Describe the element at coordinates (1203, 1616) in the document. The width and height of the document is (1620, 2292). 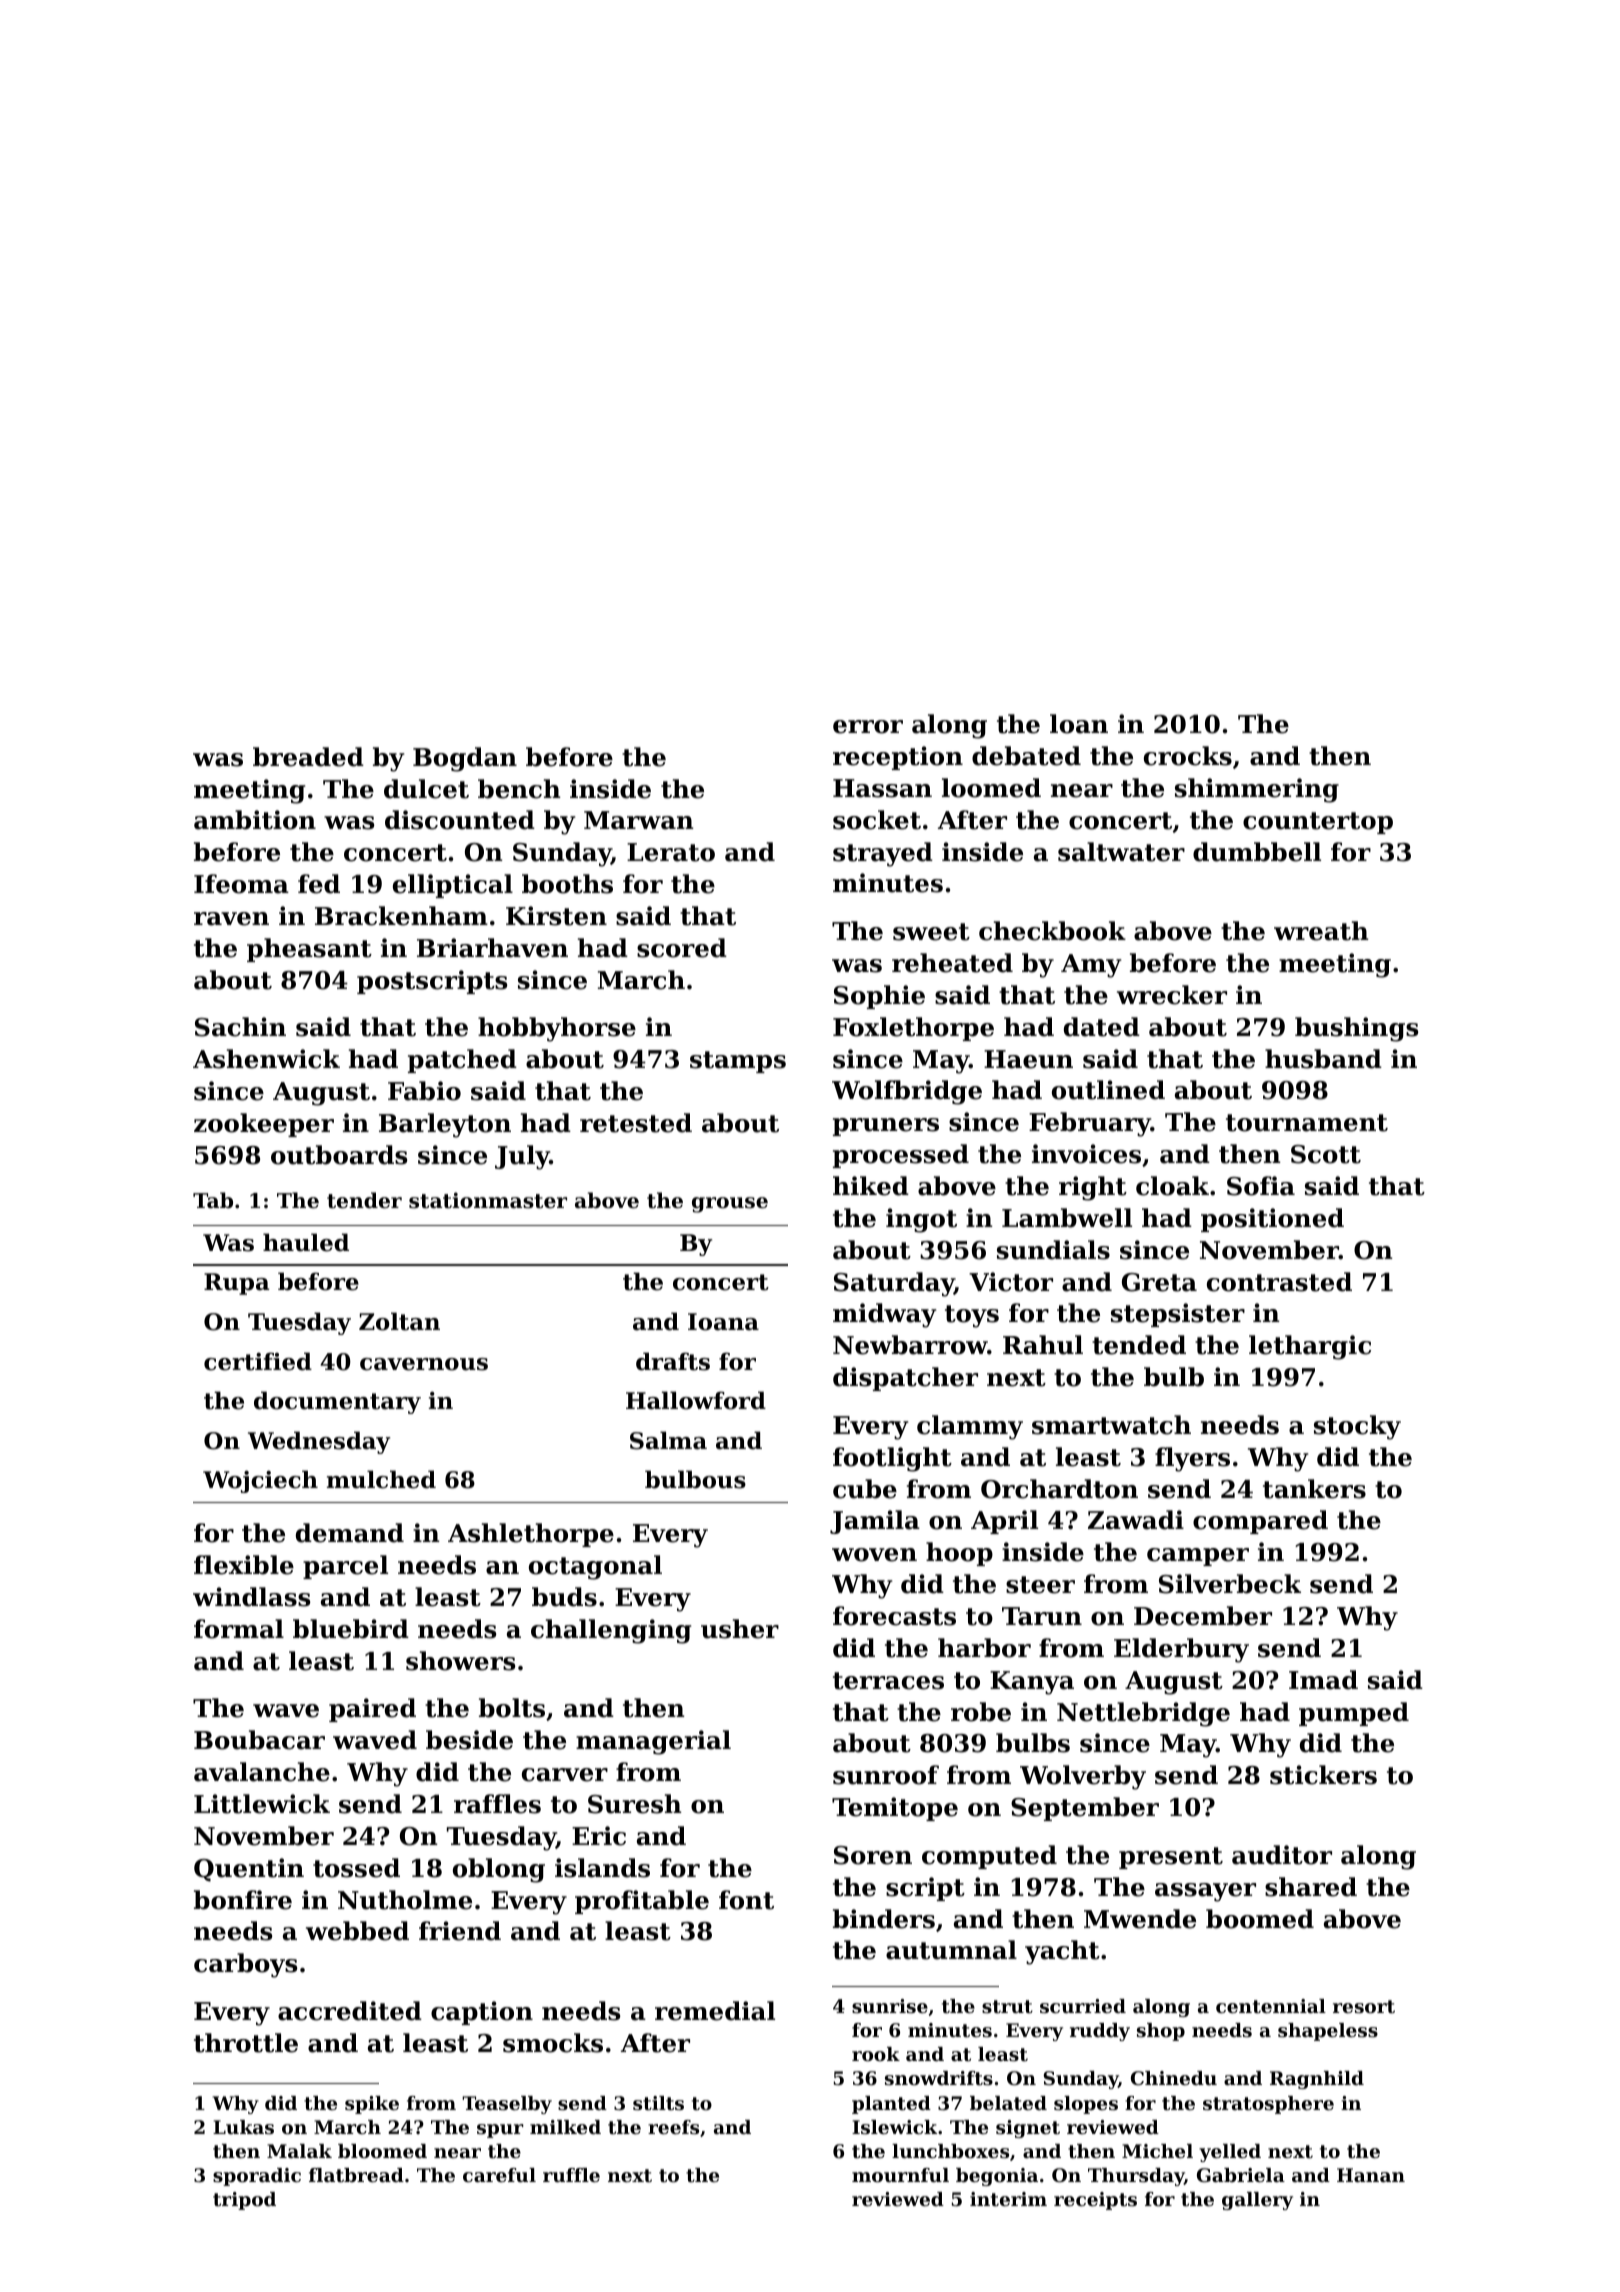
I see `December` at that location.
